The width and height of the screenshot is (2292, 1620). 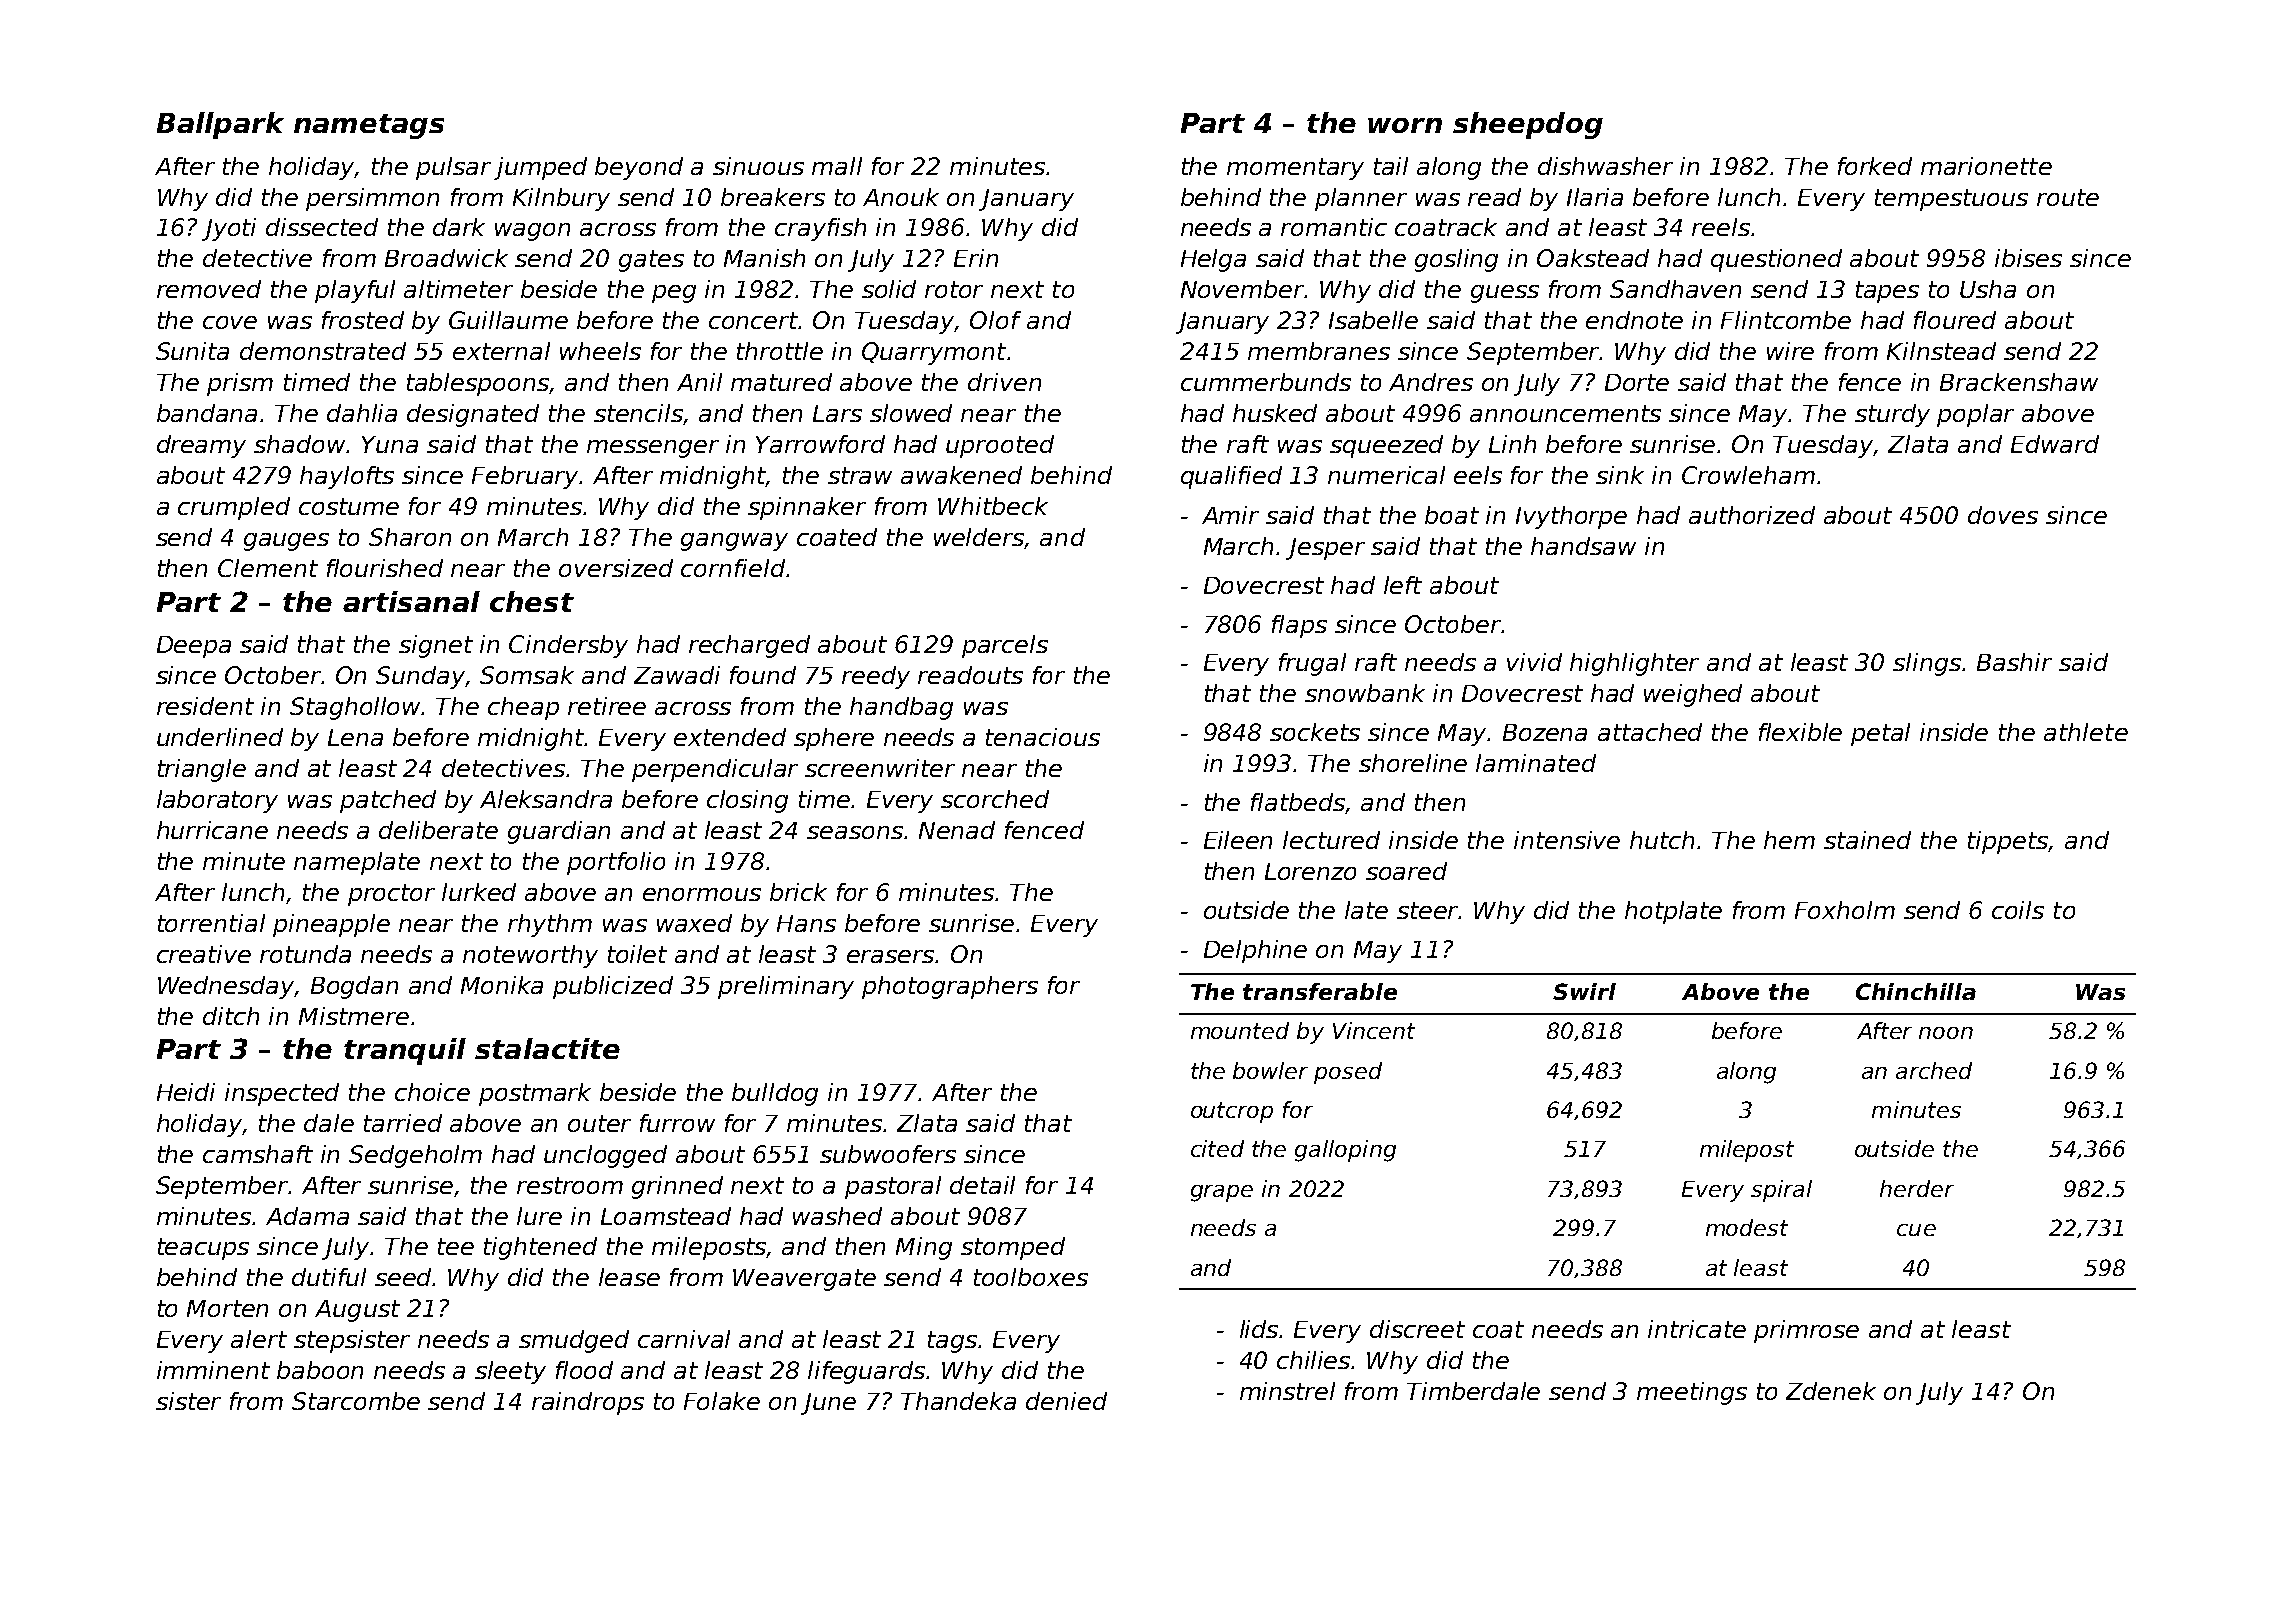 What do you see at coordinates (828, 1404) in the screenshot?
I see `June` at bounding box center [828, 1404].
